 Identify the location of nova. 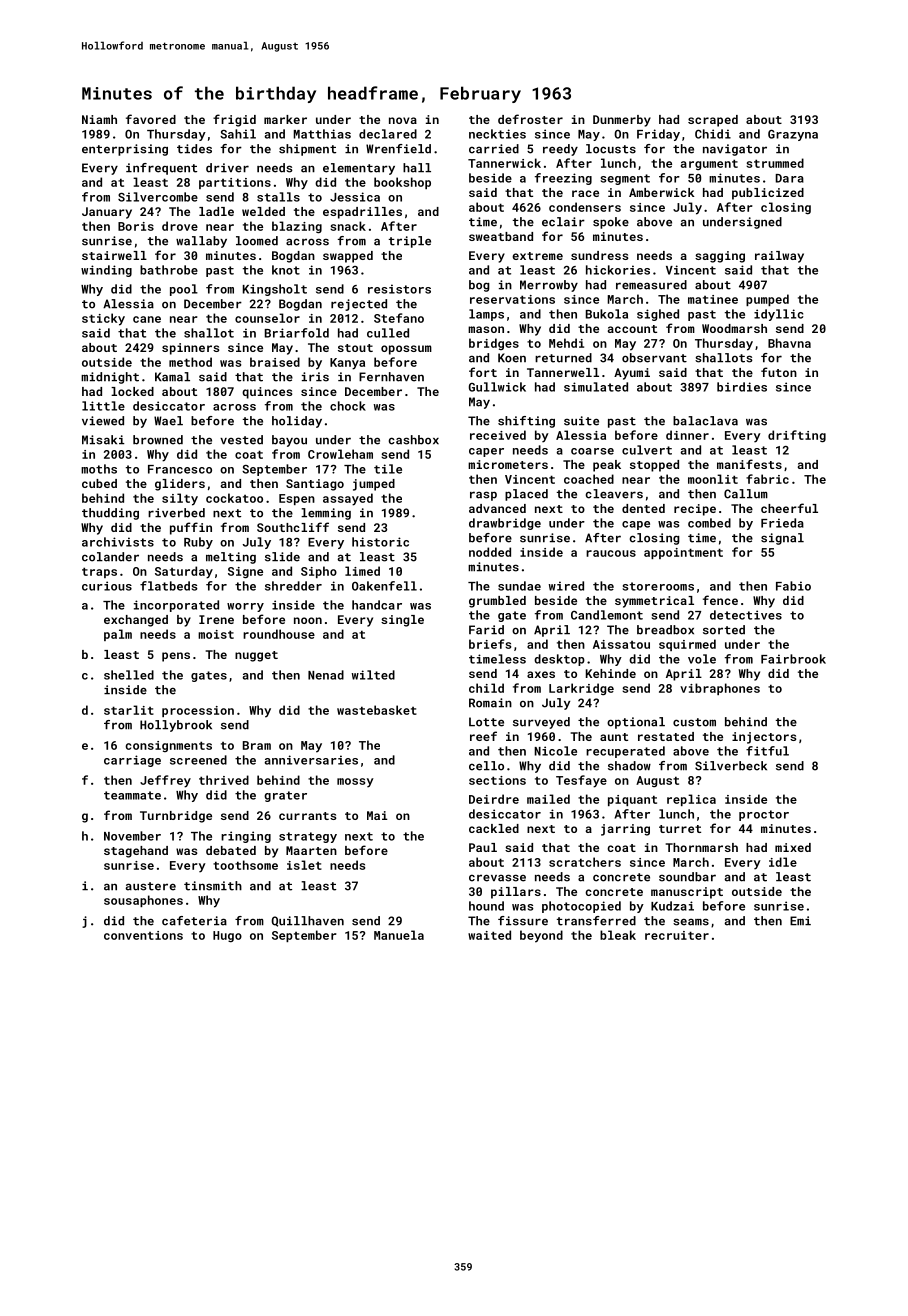
(403, 120).
